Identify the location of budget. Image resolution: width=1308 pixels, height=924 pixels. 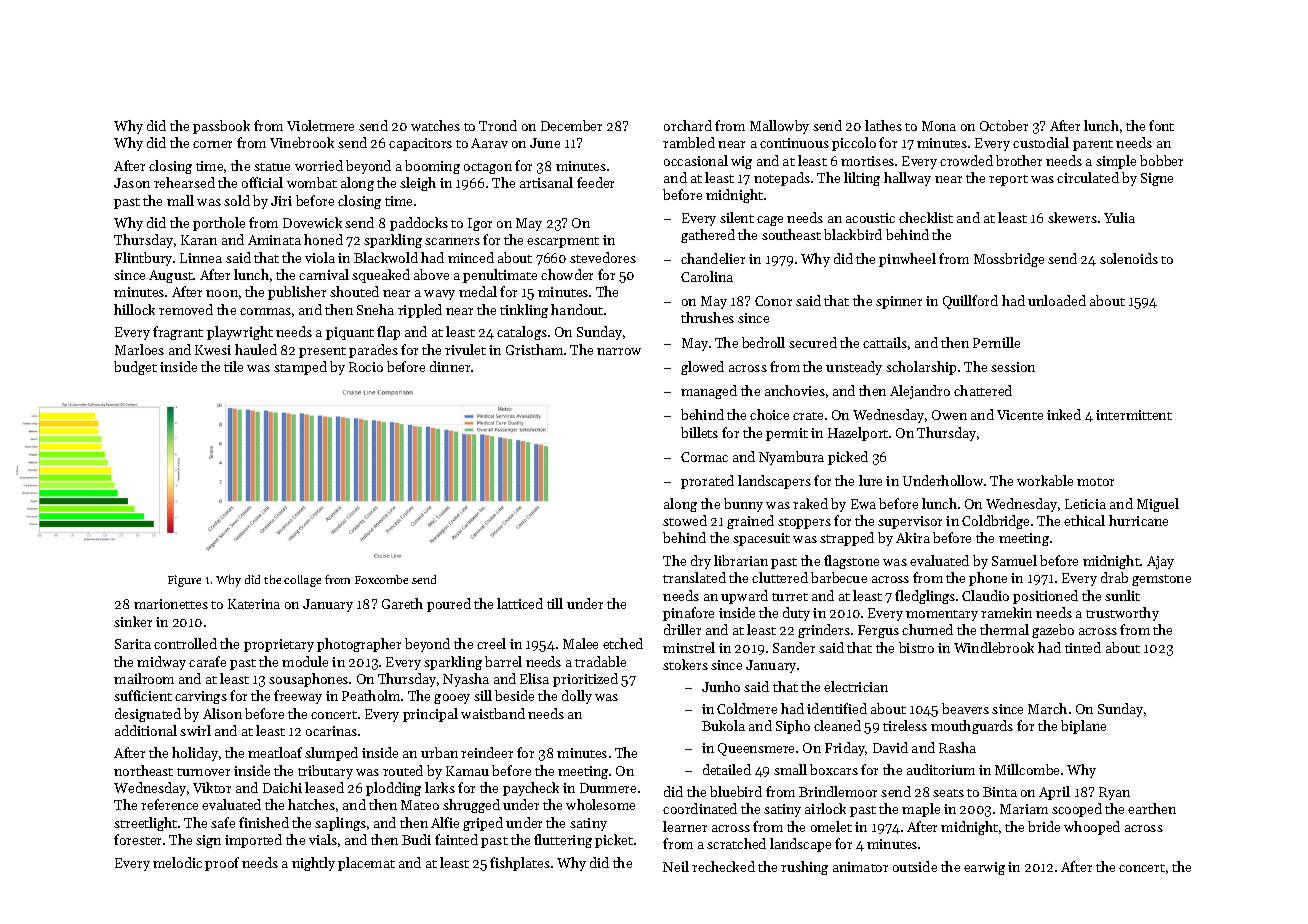
(135, 368).
